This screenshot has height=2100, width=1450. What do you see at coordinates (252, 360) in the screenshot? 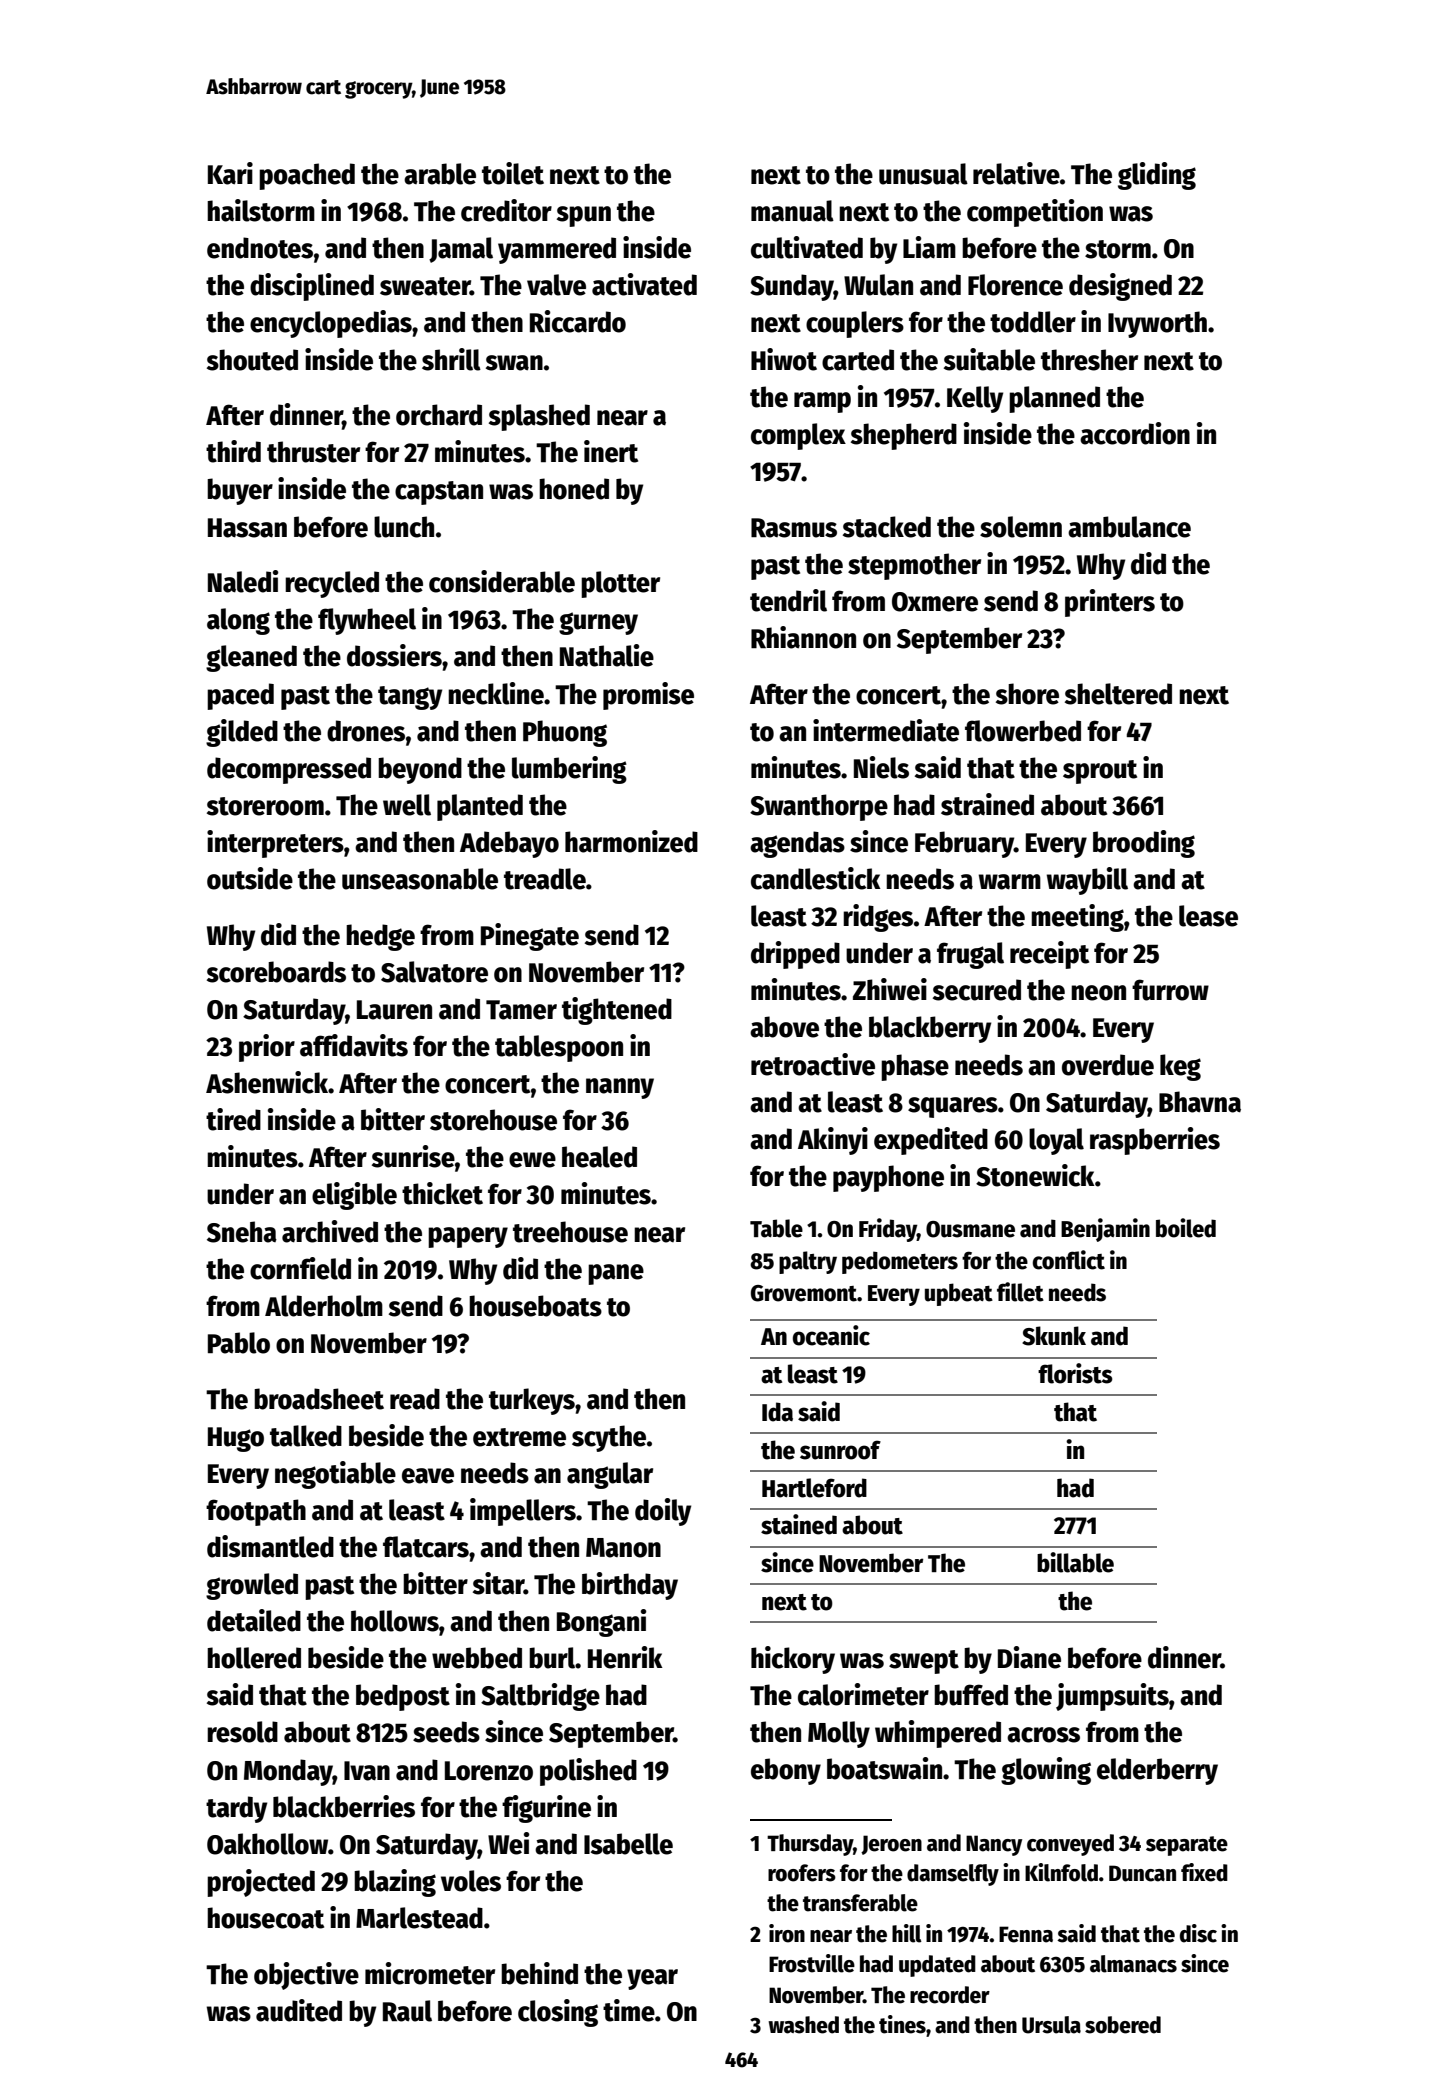
I see `shouted` at bounding box center [252, 360].
